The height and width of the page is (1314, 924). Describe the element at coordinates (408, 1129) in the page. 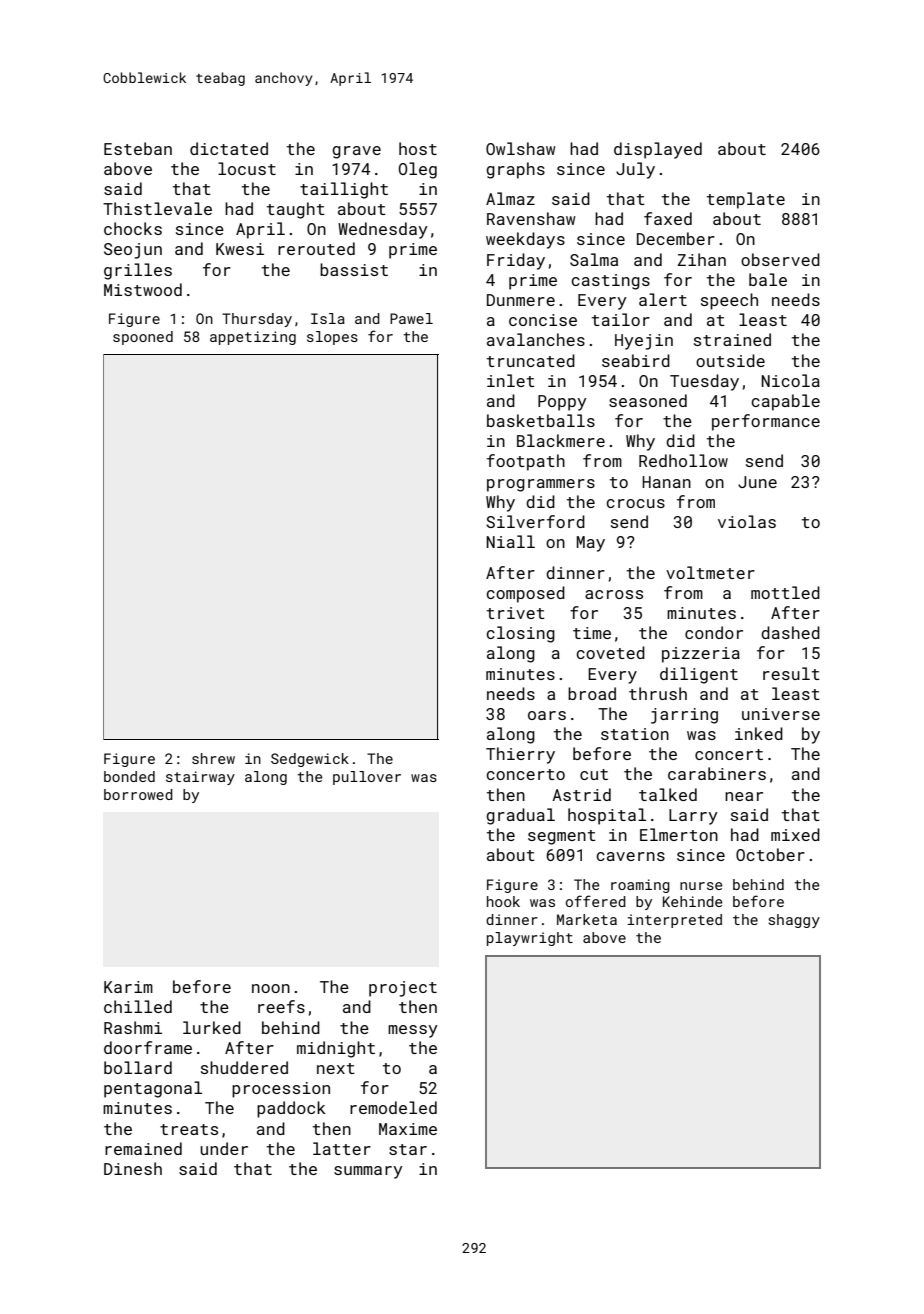

I see `Maxime` at that location.
